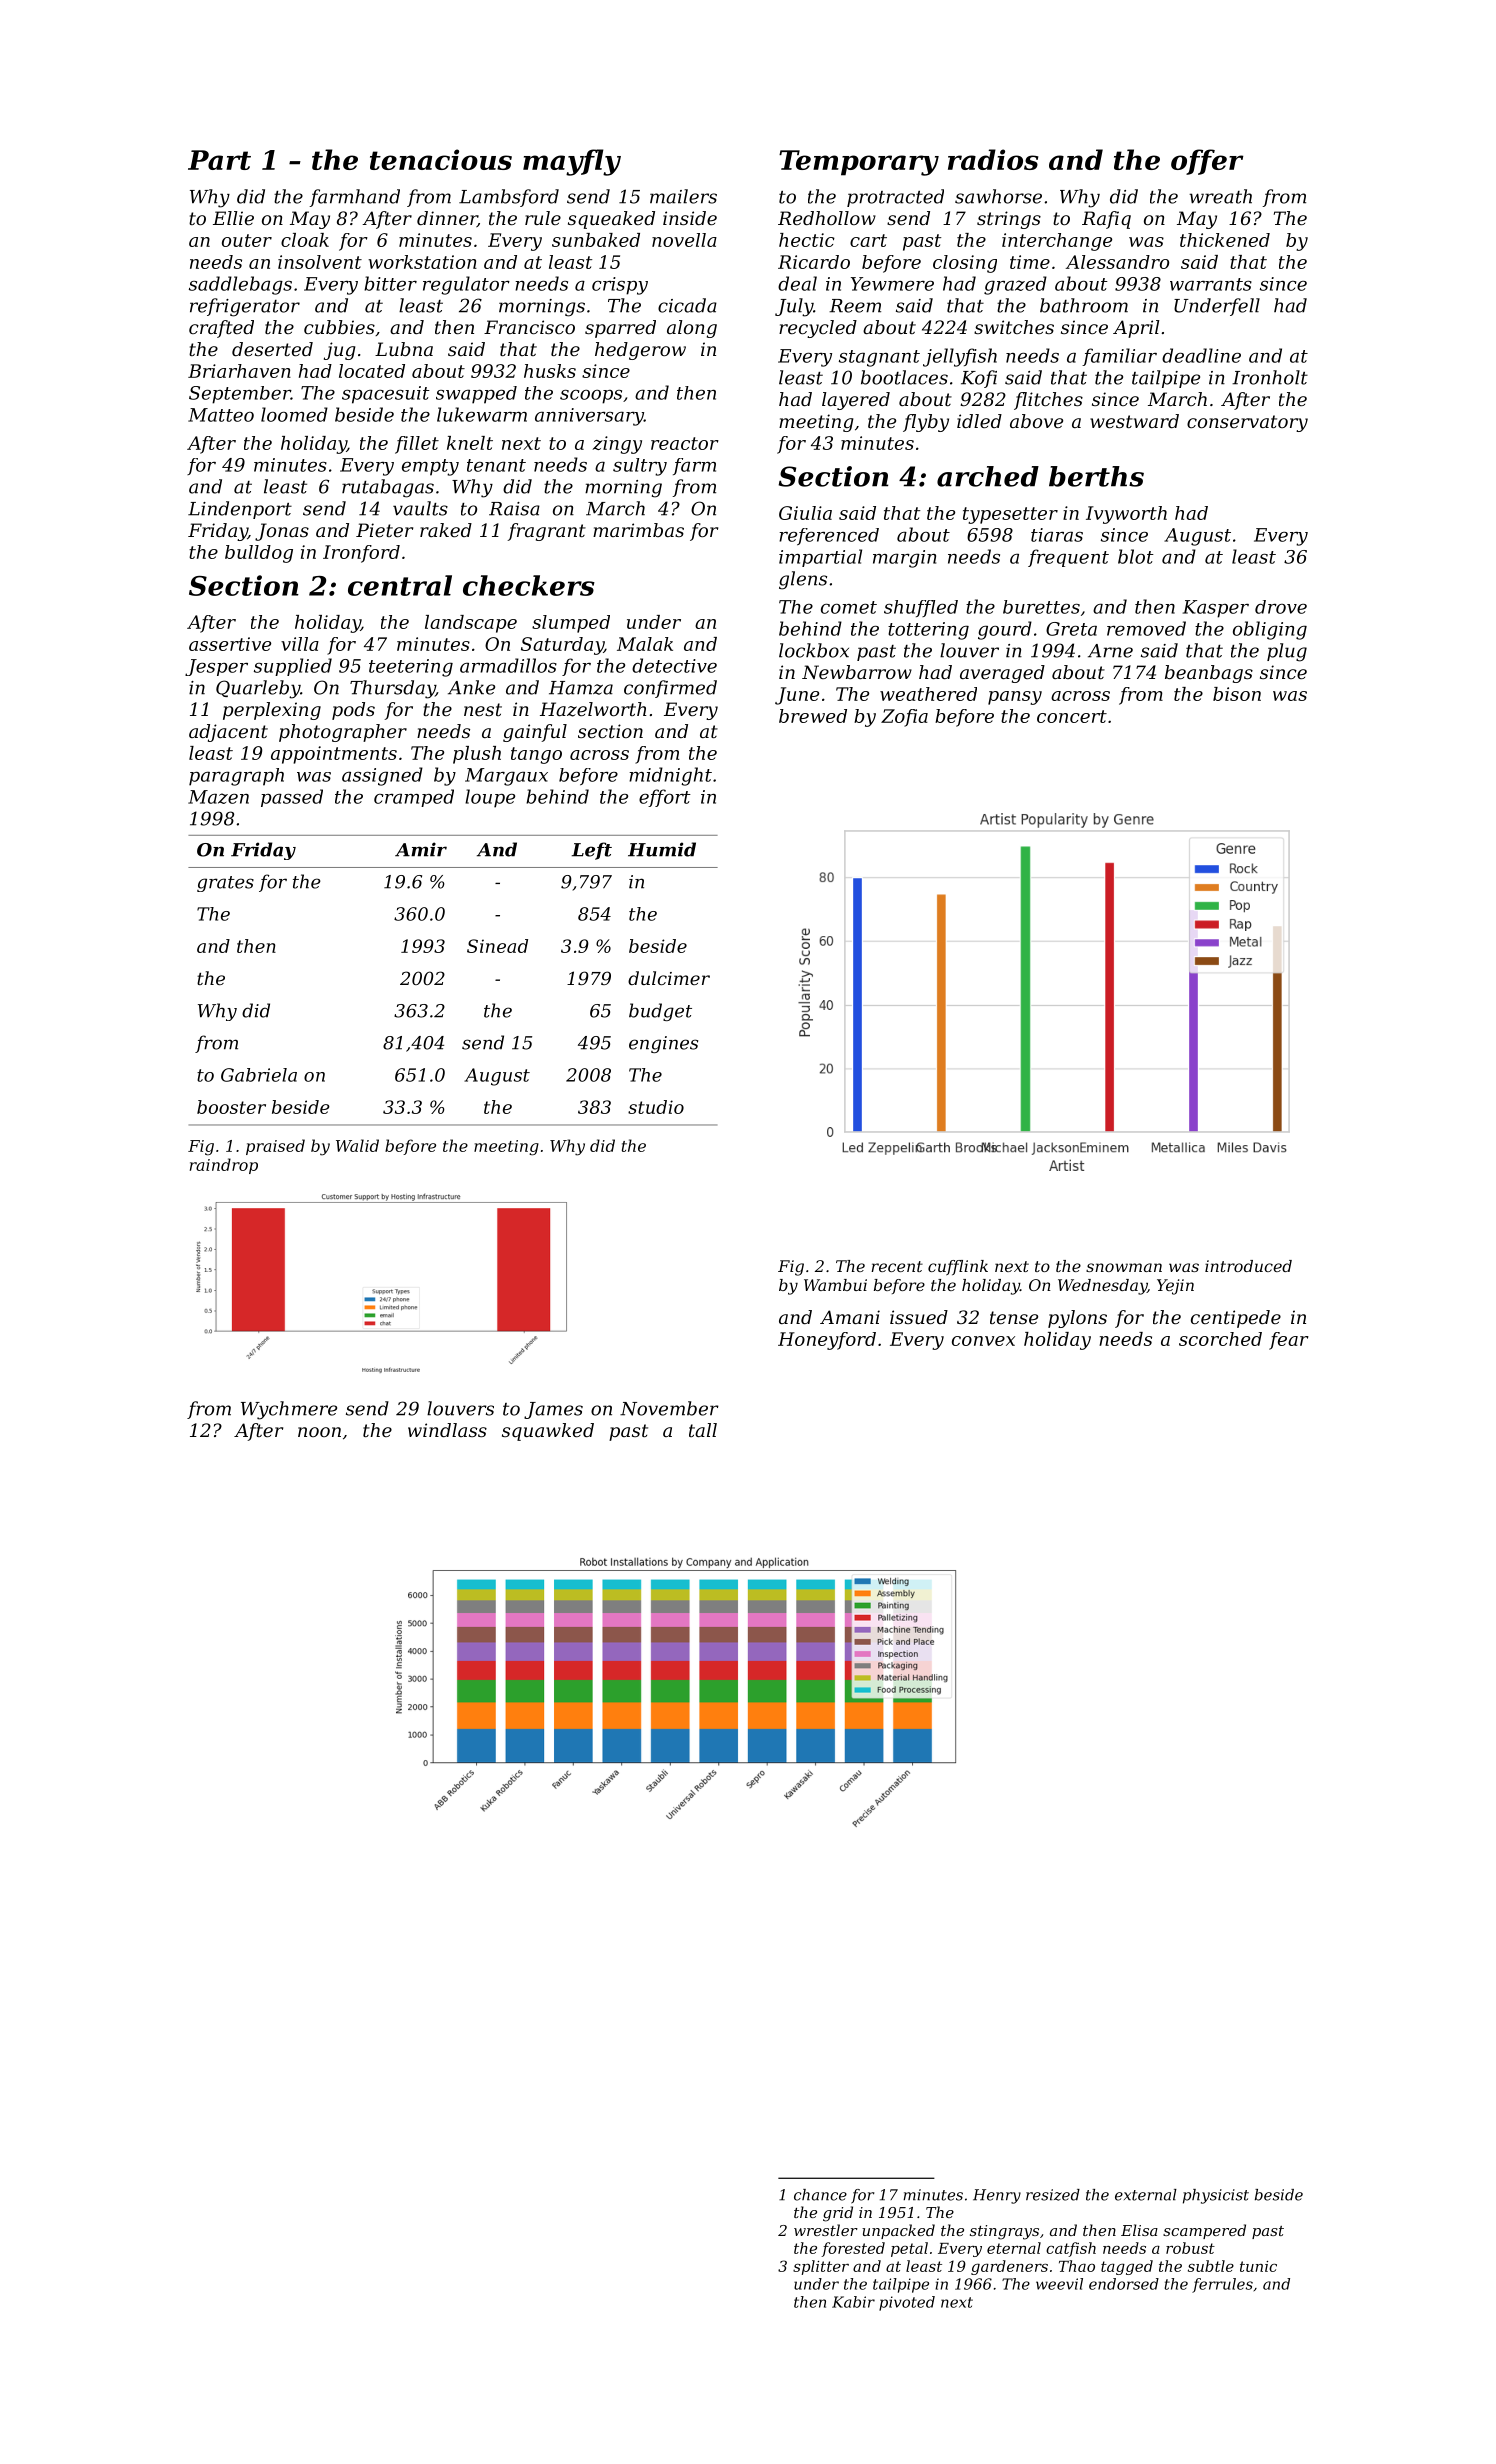  Describe the element at coordinates (447, 1430) in the screenshot. I see `windlass` at that location.
